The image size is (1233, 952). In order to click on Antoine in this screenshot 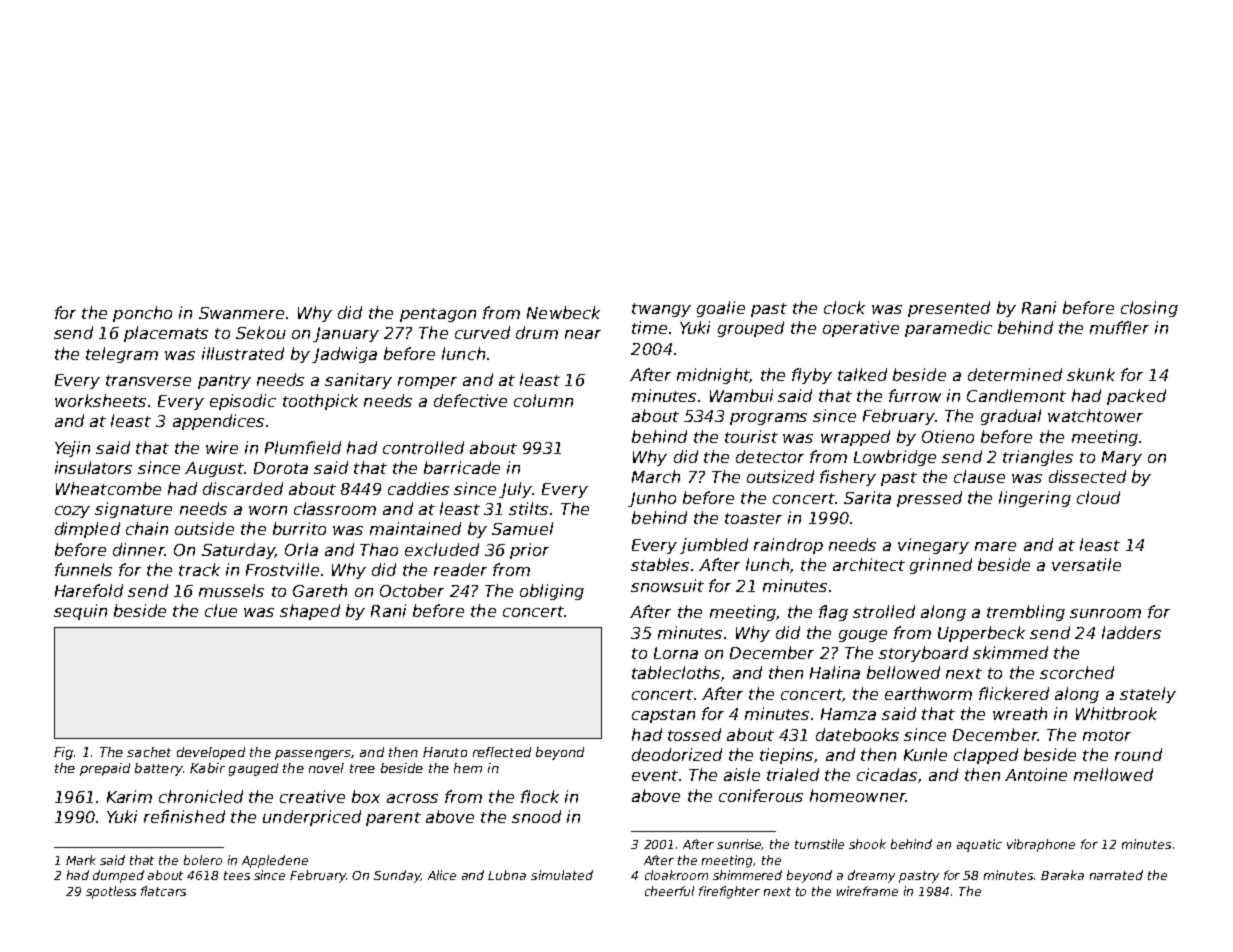, I will do `click(1036, 774)`.
